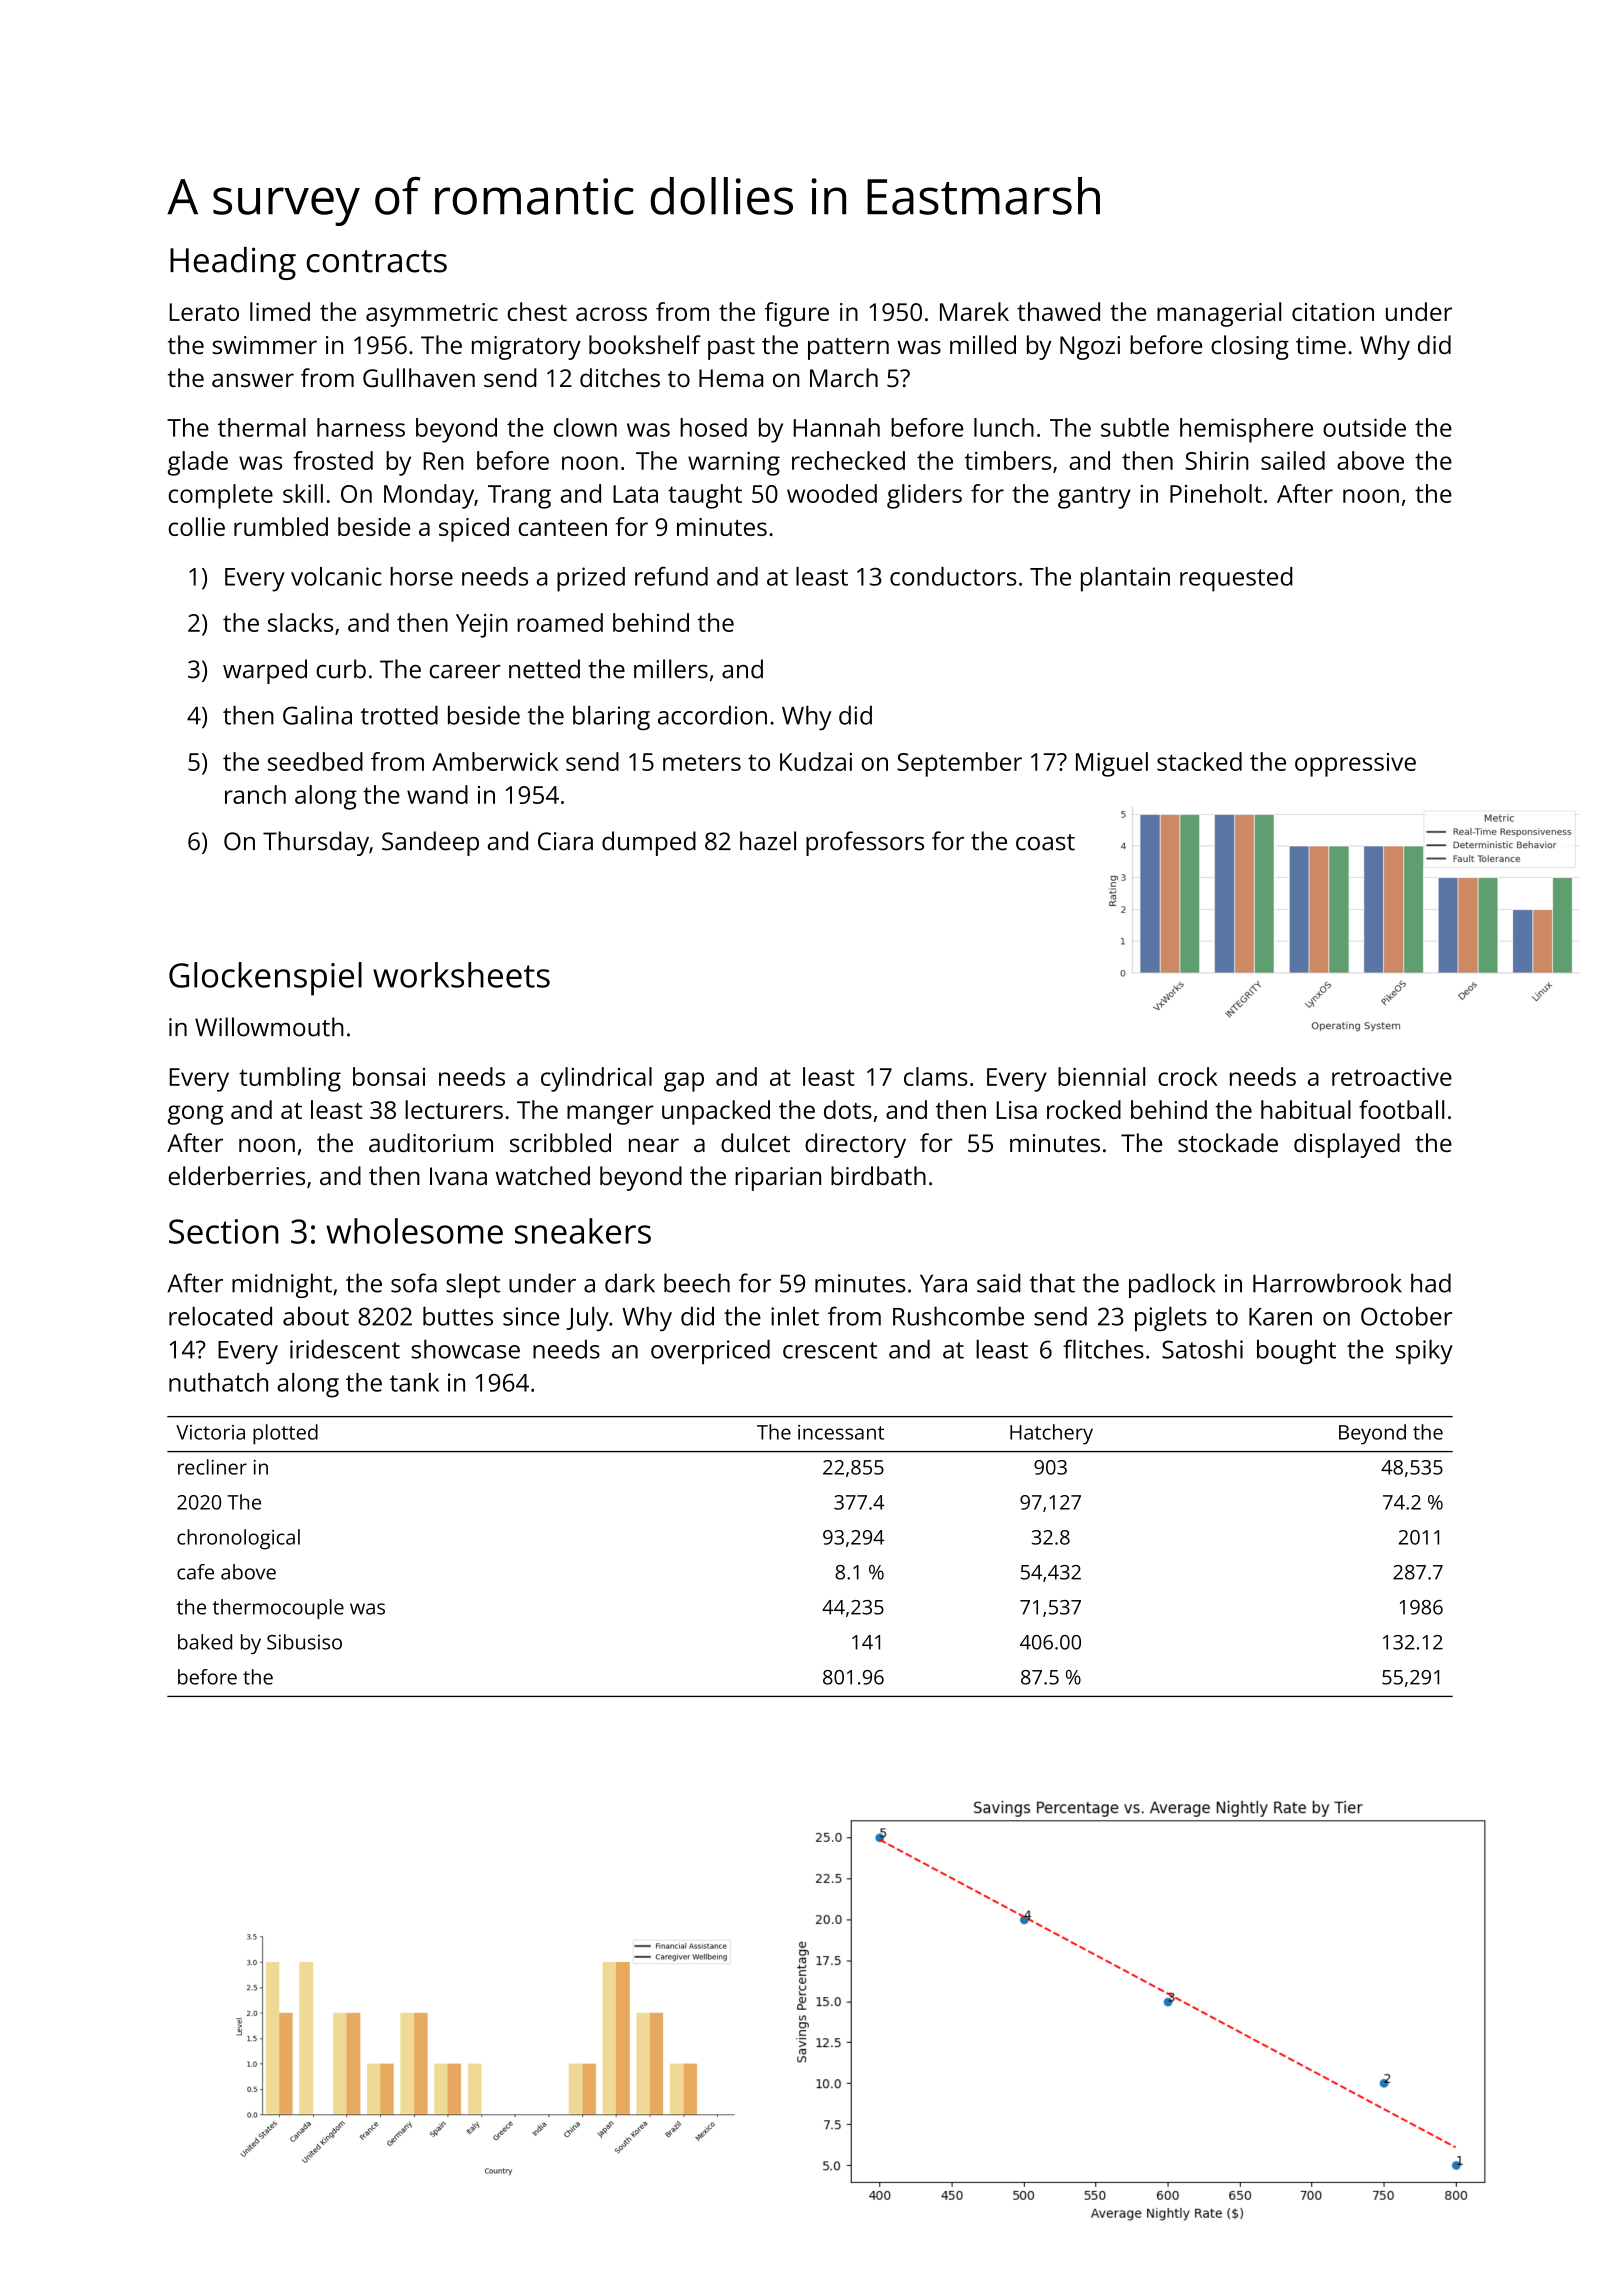  I want to click on crock, so click(1188, 1076).
